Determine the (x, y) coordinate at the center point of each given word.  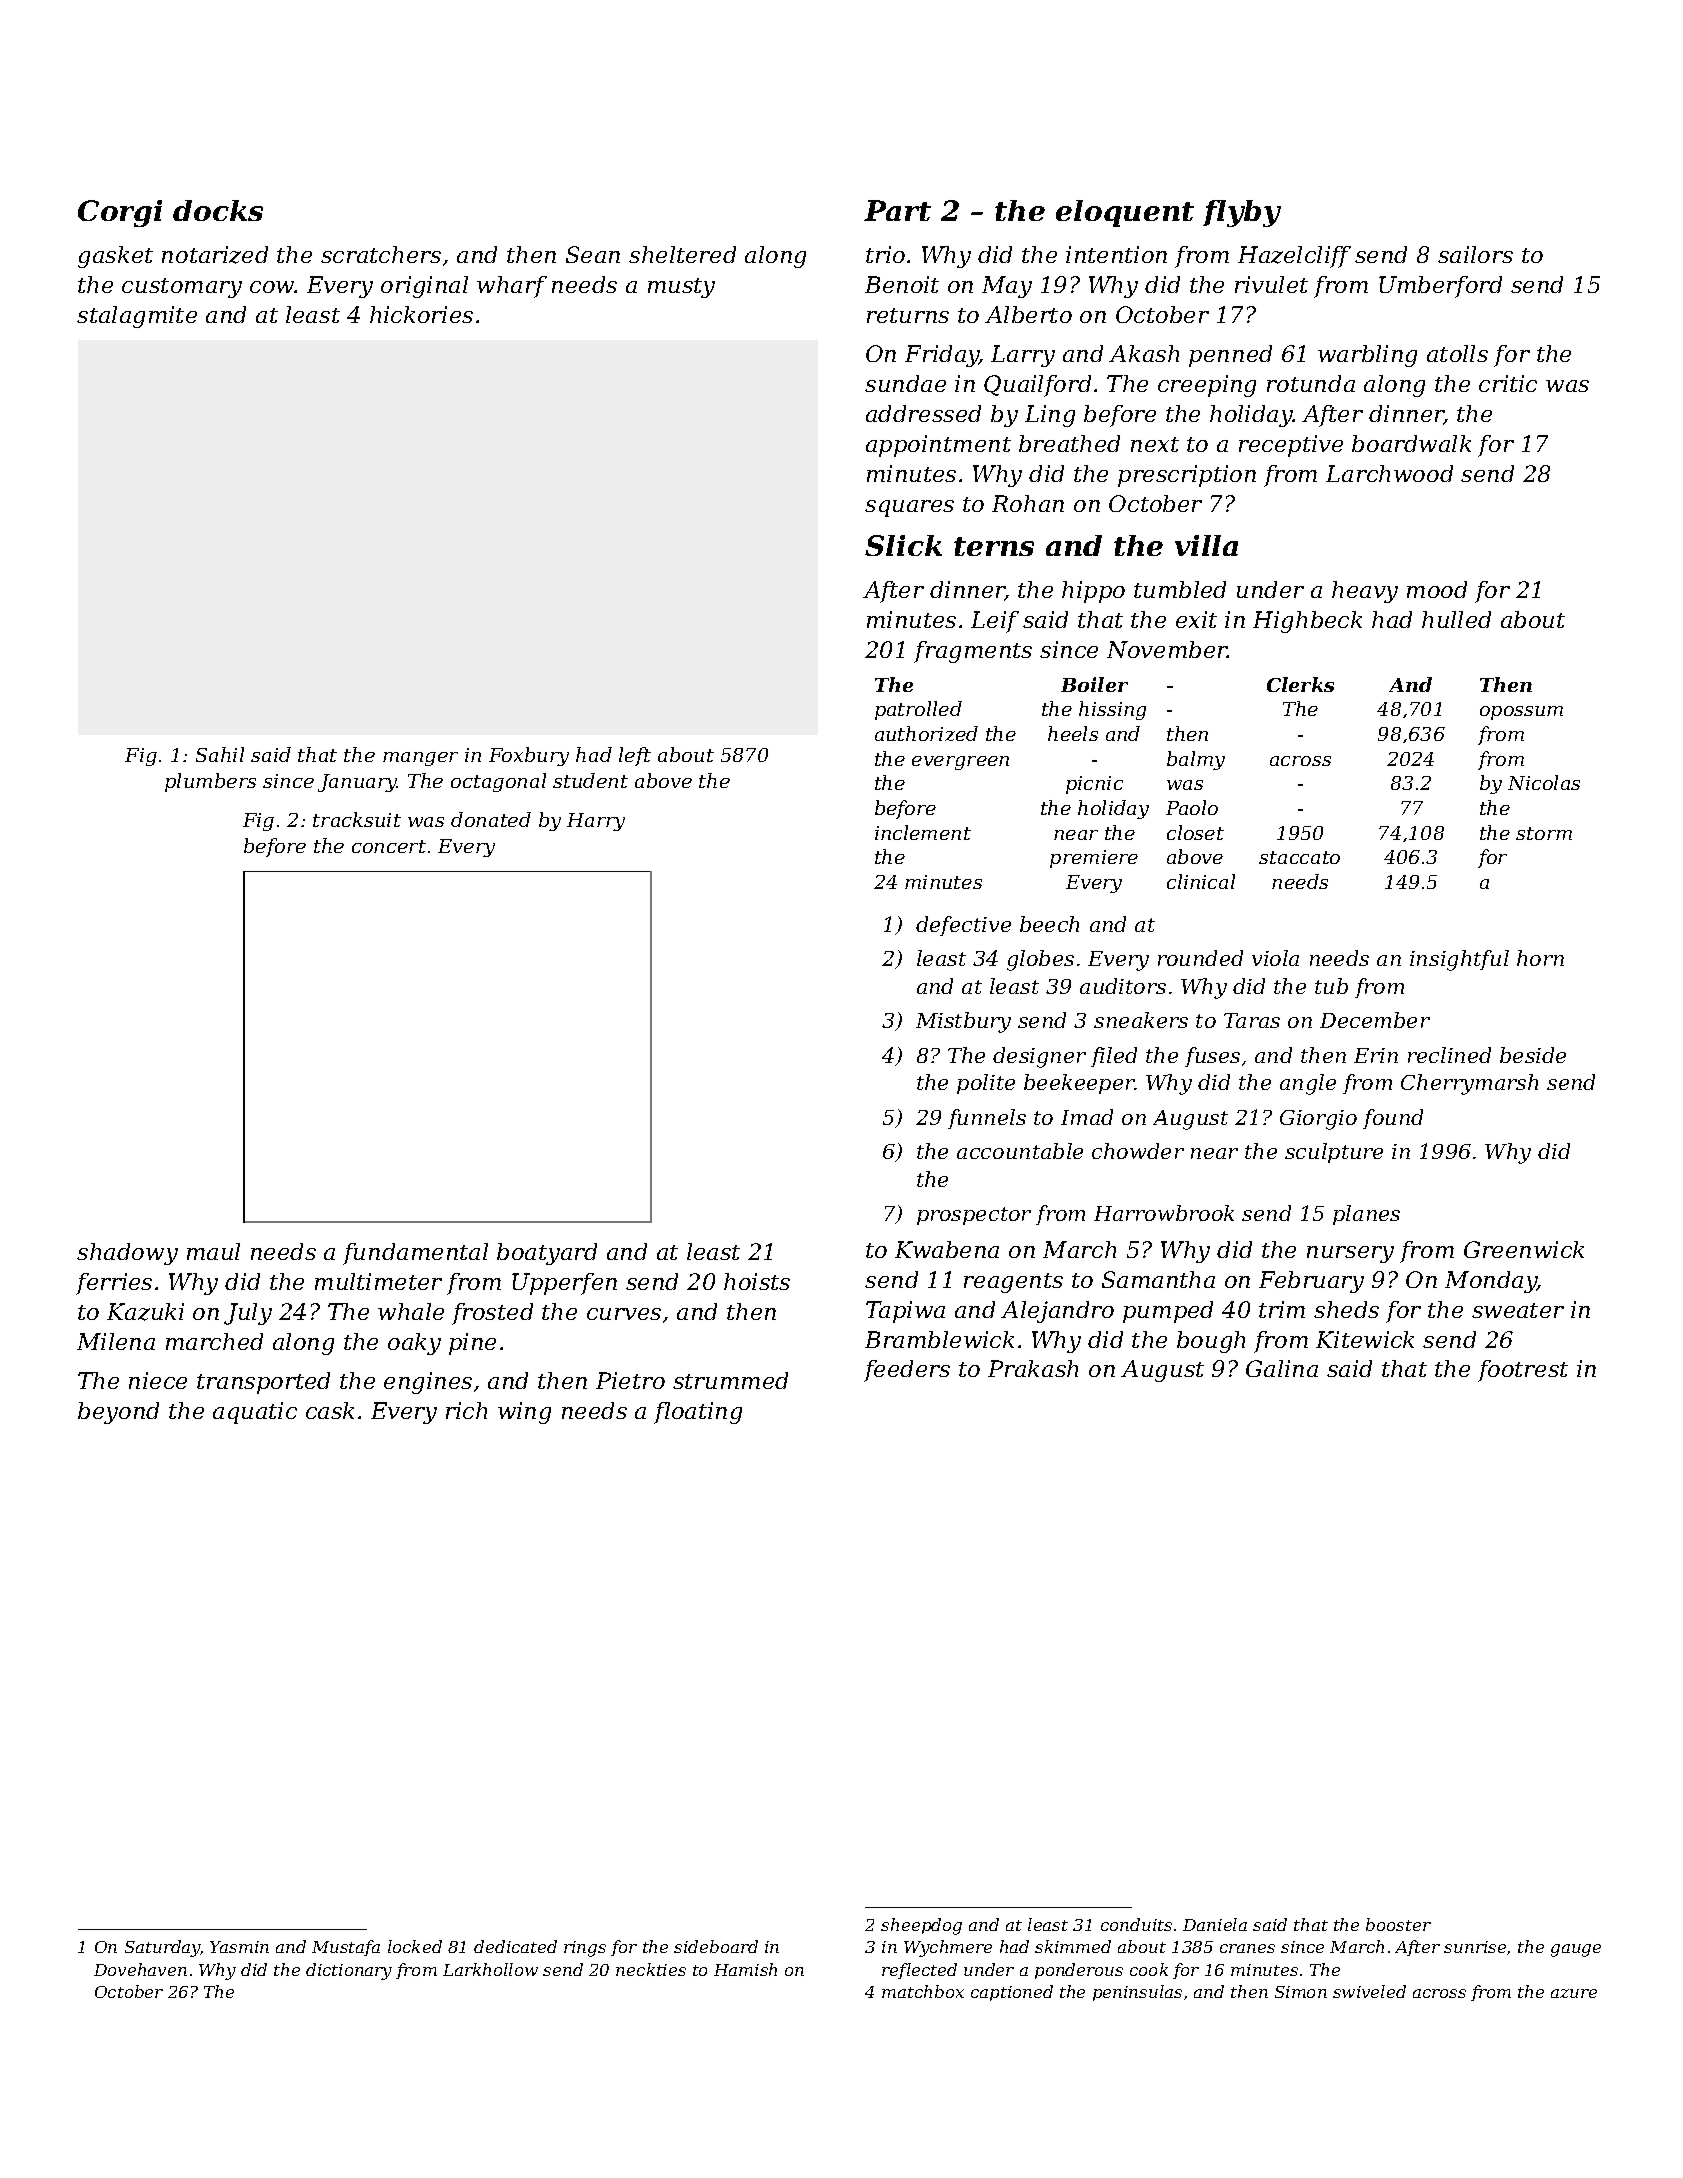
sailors (1475, 254)
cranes (1247, 1948)
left (635, 756)
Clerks (1300, 684)
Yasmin (239, 1947)
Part (897, 210)
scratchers (381, 254)
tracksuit (357, 819)
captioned (1012, 1993)
